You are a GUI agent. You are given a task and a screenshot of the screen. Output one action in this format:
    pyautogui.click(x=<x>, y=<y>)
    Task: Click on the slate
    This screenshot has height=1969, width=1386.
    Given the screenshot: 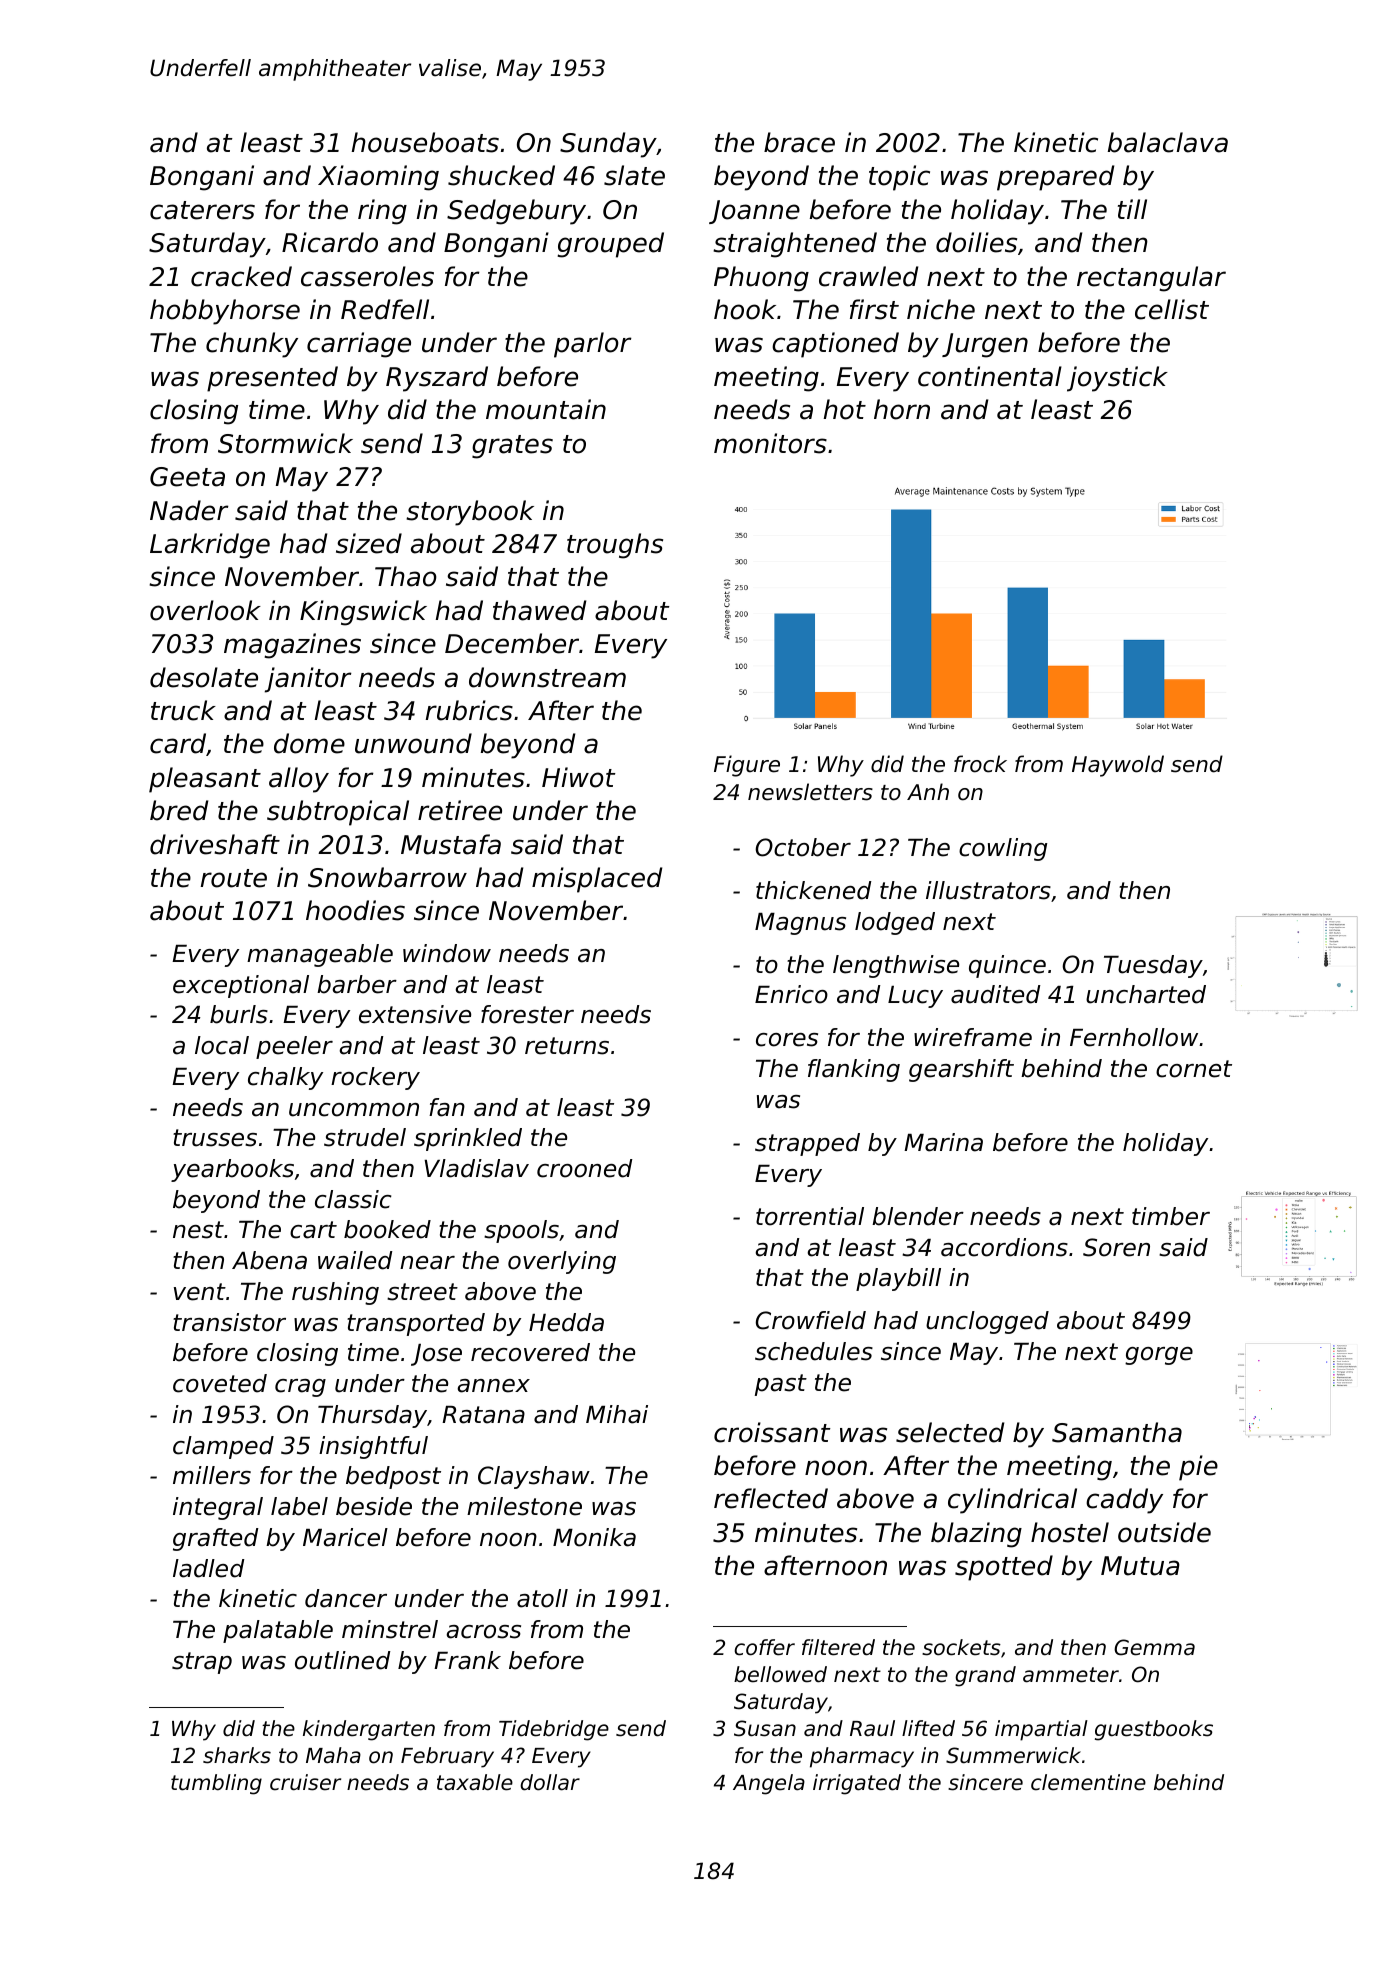 What is the action you would take?
    pyautogui.click(x=634, y=175)
